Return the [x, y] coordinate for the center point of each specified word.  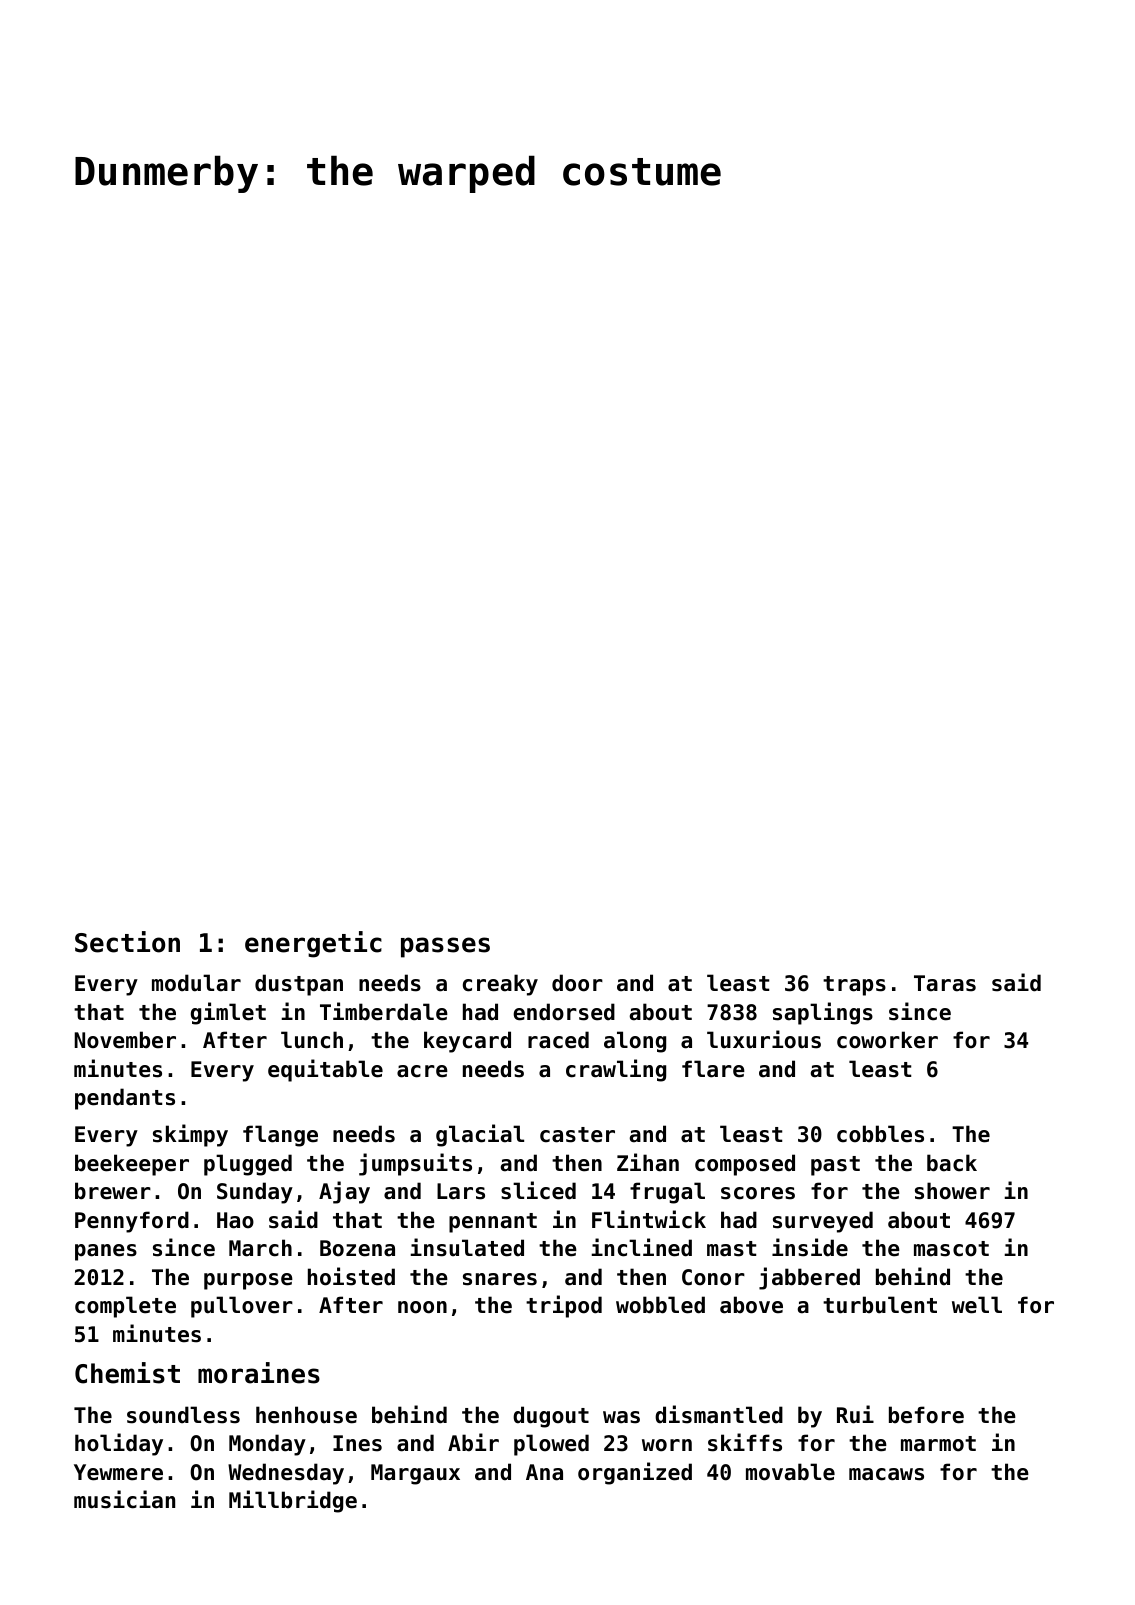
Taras [945, 983]
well [977, 1305]
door [577, 983]
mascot [951, 1249]
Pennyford [132, 1222]
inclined [641, 1247]
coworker [887, 1040]
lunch [312, 1040]
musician [124, 1499]
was [621, 1417]
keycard [467, 1042]
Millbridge [293, 1501]
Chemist [127, 1373]
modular [196, 983]
